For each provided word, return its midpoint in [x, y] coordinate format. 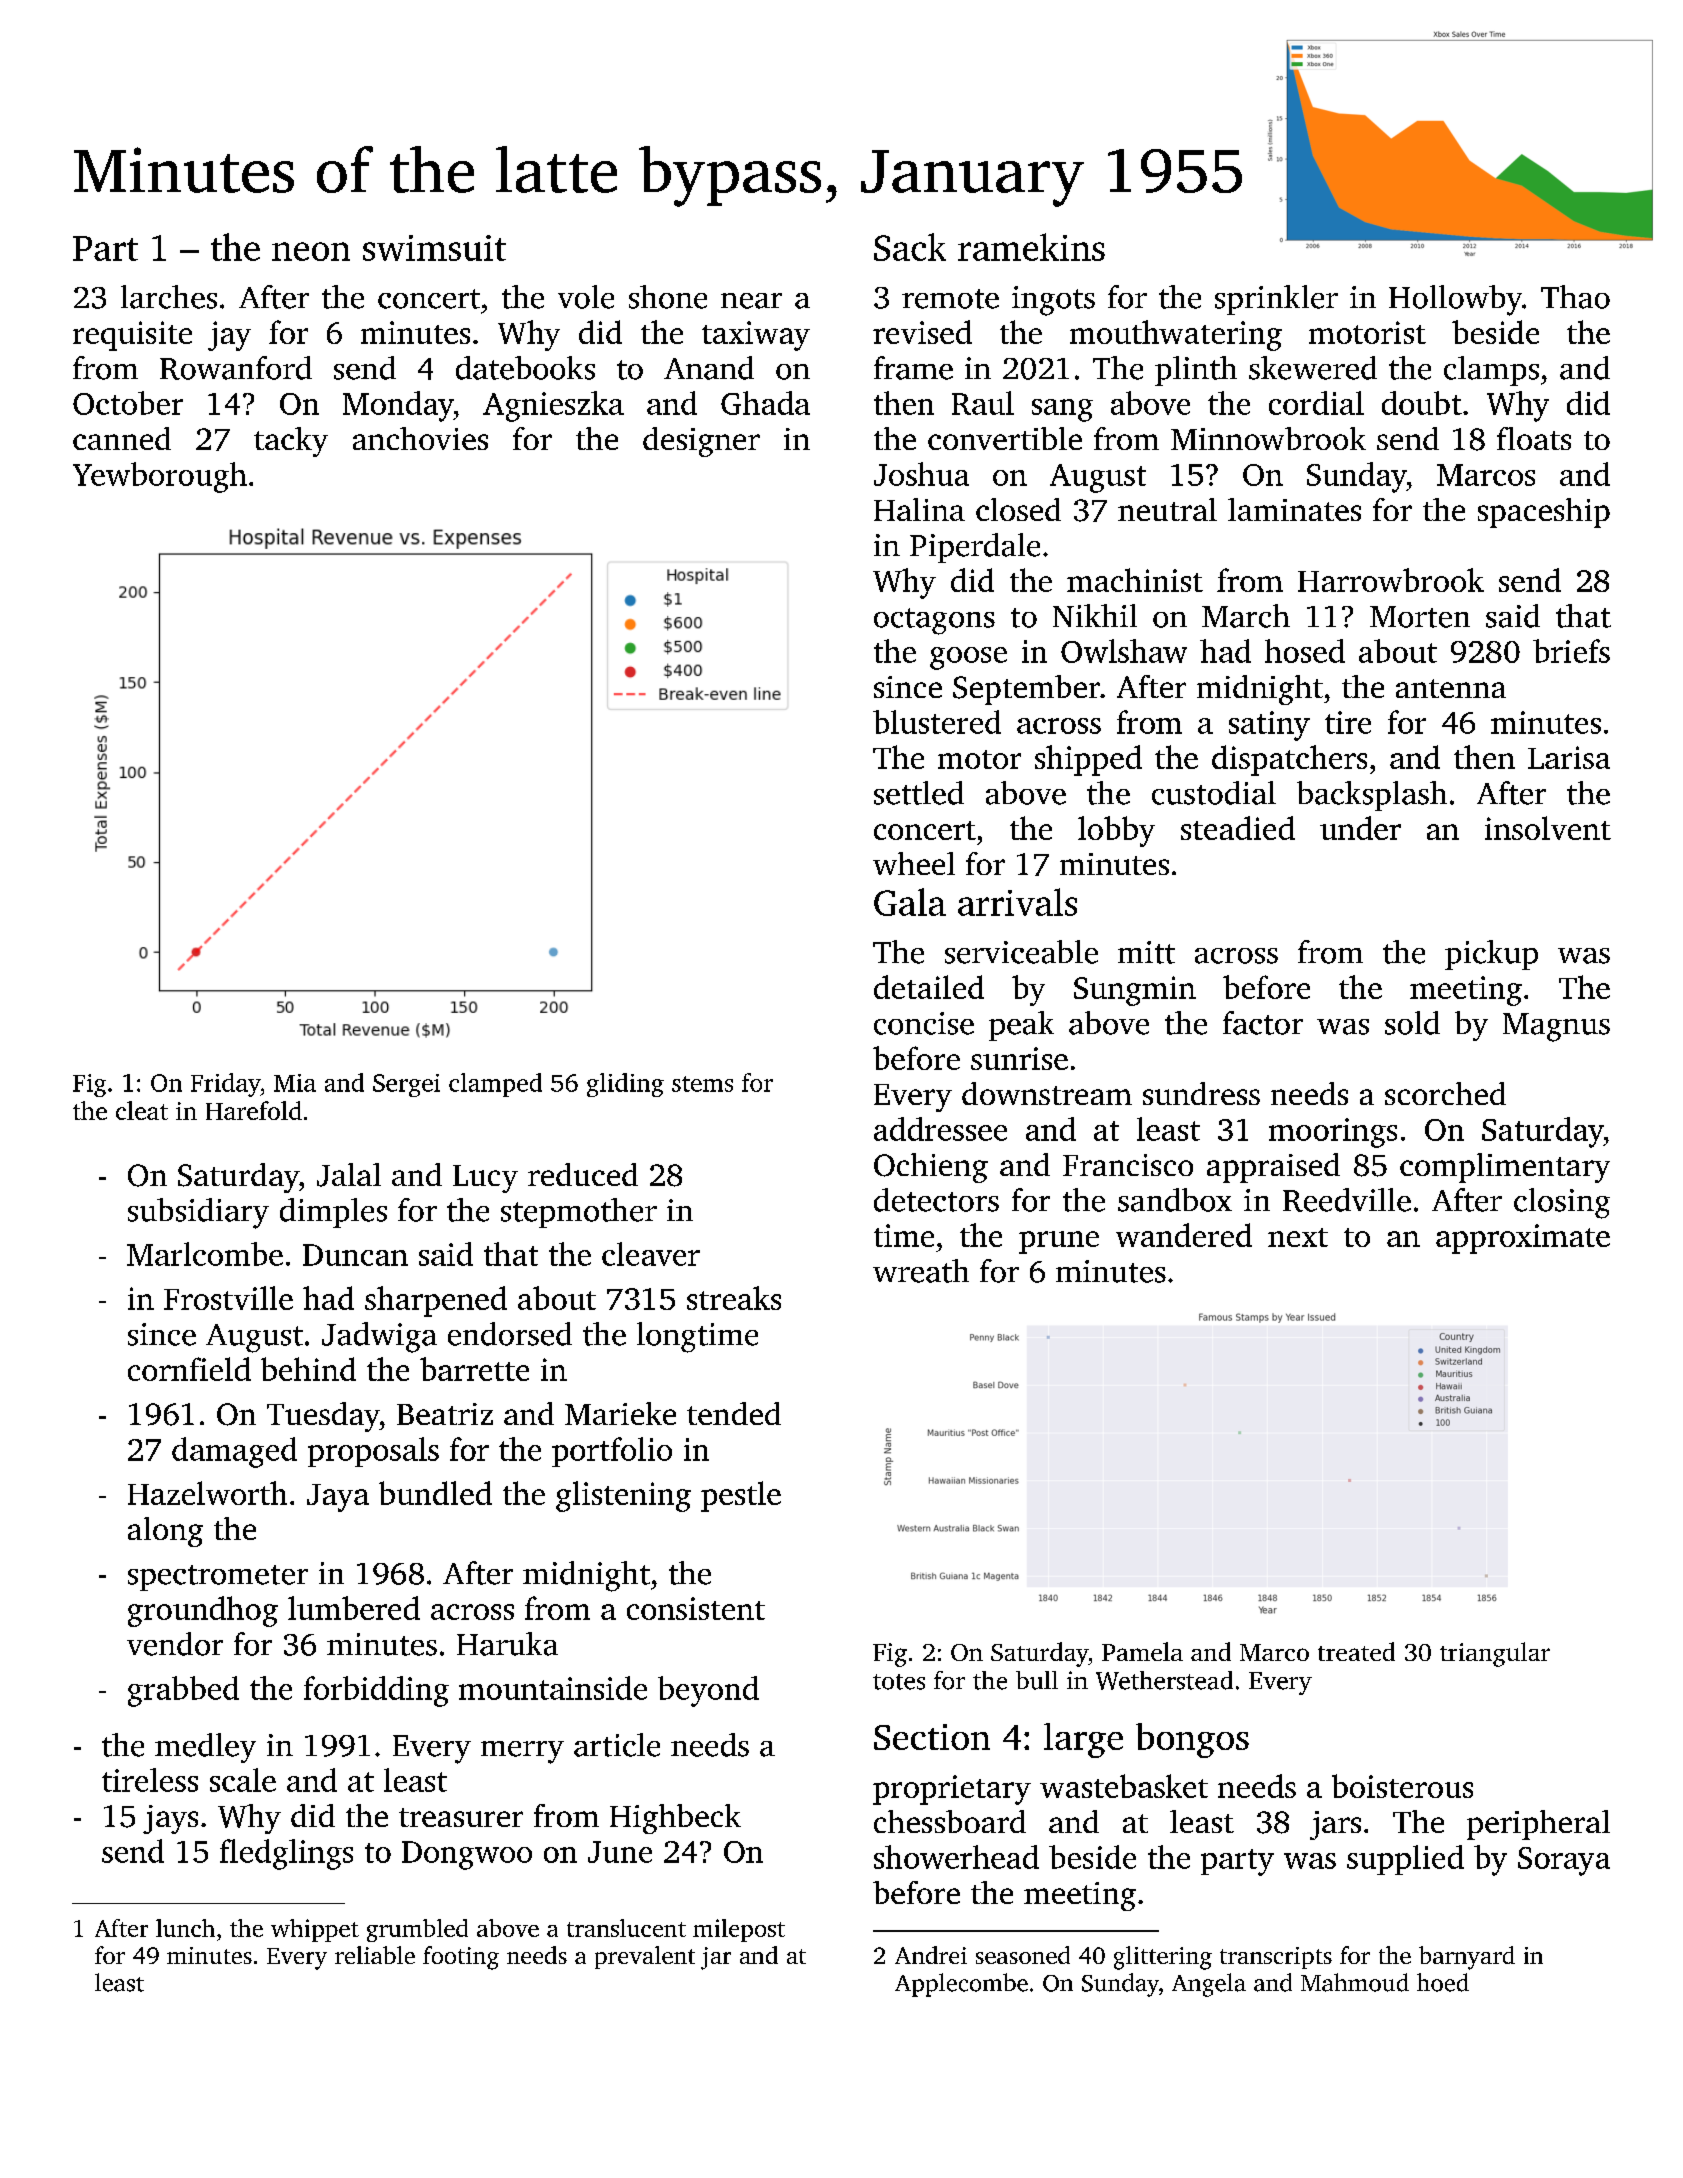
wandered [1184, 1235]
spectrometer [218, 1578]
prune [1059, 1242]
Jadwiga [379, 1337]
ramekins [1031, 247]
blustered [937, 722]
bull [1037, 1680]
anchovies [420, 438]
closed [1018, 509]
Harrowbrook [1391, 580]
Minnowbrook [1268, 438]
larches [169, 297]
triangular [1495, 1654]
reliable [375, 1955]
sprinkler [1276, 300]
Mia [295, 1083]
